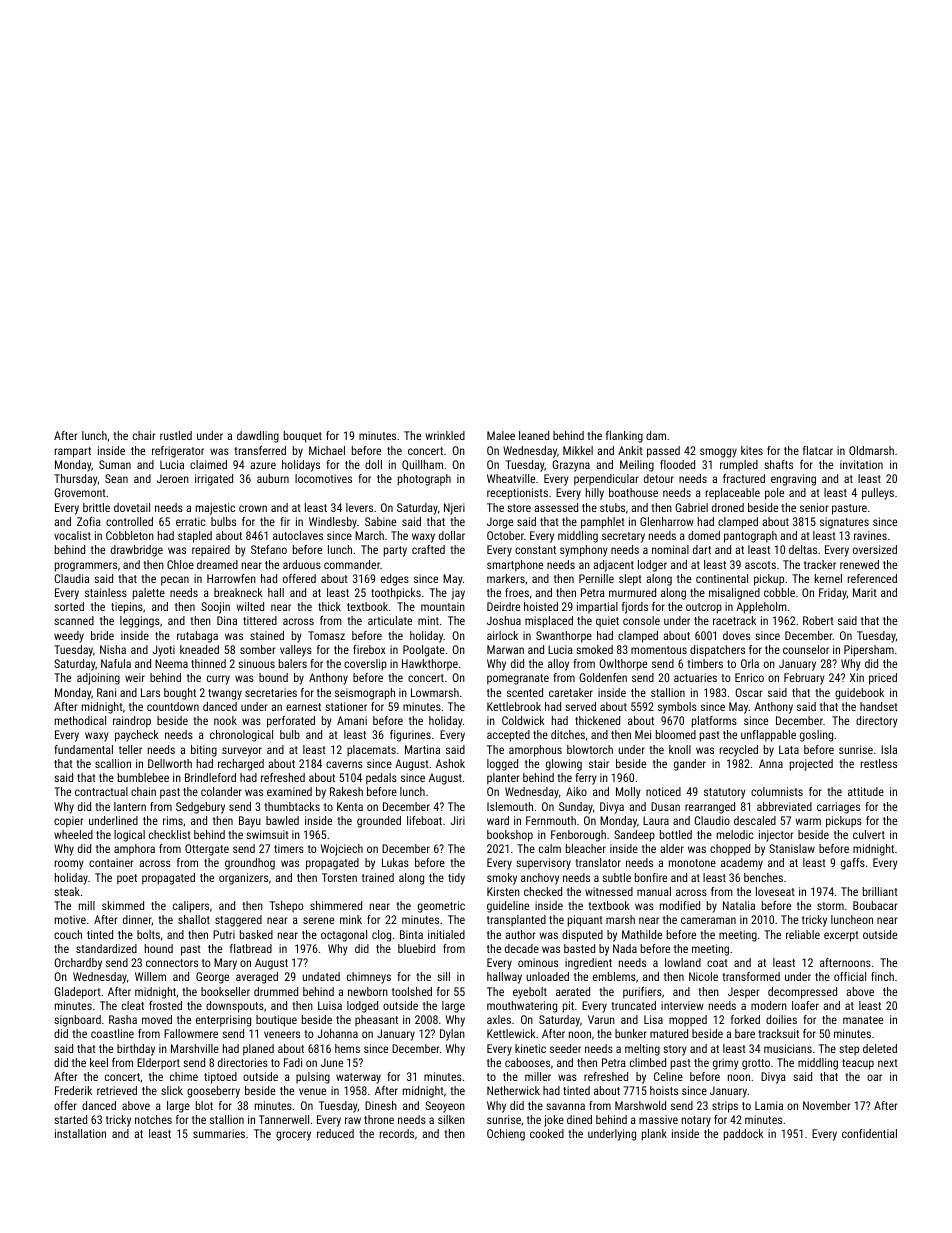  I want to click on abbreviated, so click(784, 806).
